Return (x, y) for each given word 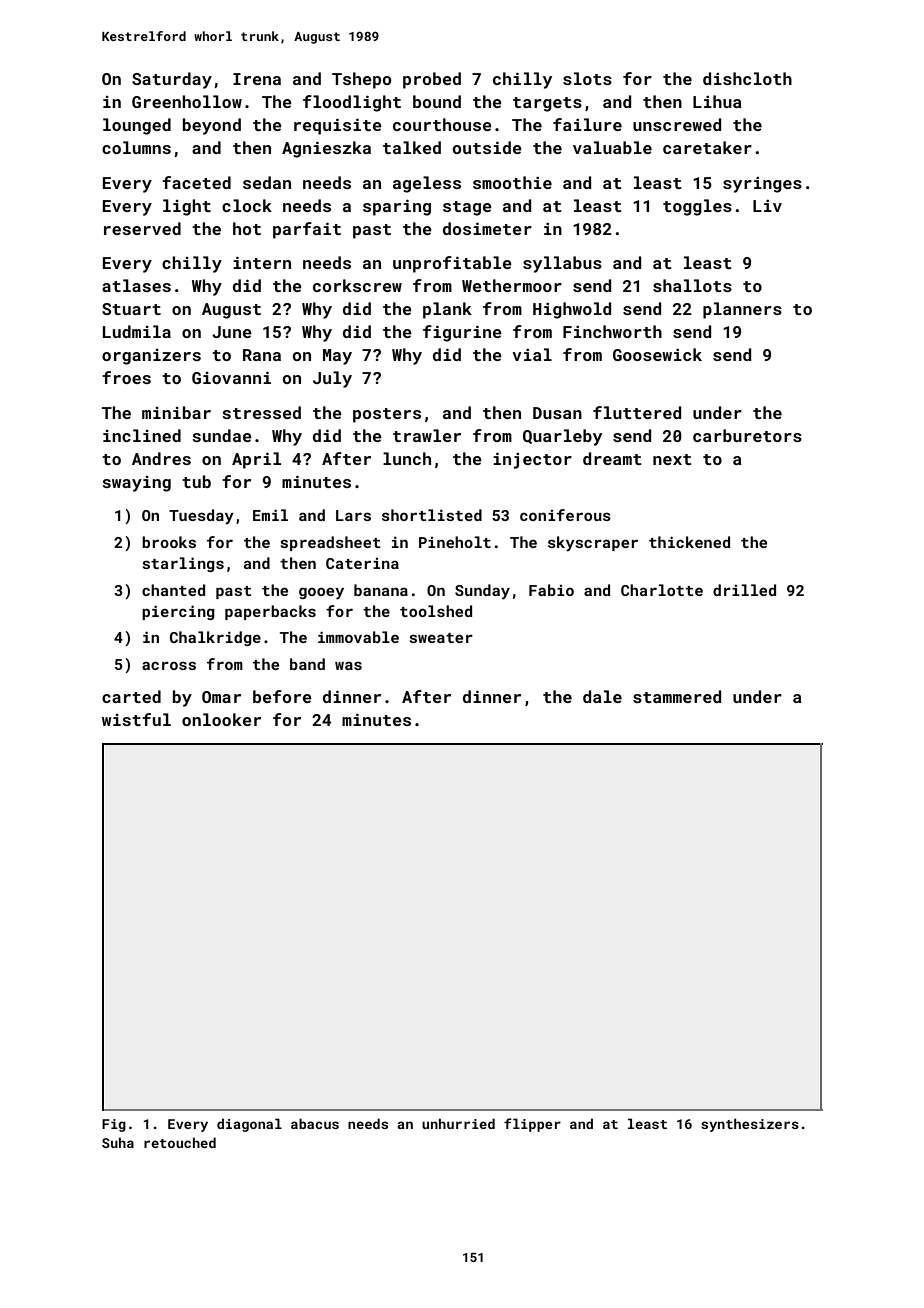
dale (602, 696)
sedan (267, 182)
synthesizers (750, 1125)
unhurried (458, 1123)
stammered (677, 696)
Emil (270, 515)
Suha (118, 1142)
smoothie (512, 182)
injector (532, 461)
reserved (142, 228)
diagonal (249, 1125)
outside (487, 147)
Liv (767, 206)
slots (587, 78)
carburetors (747, 435)
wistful (136, 719)
